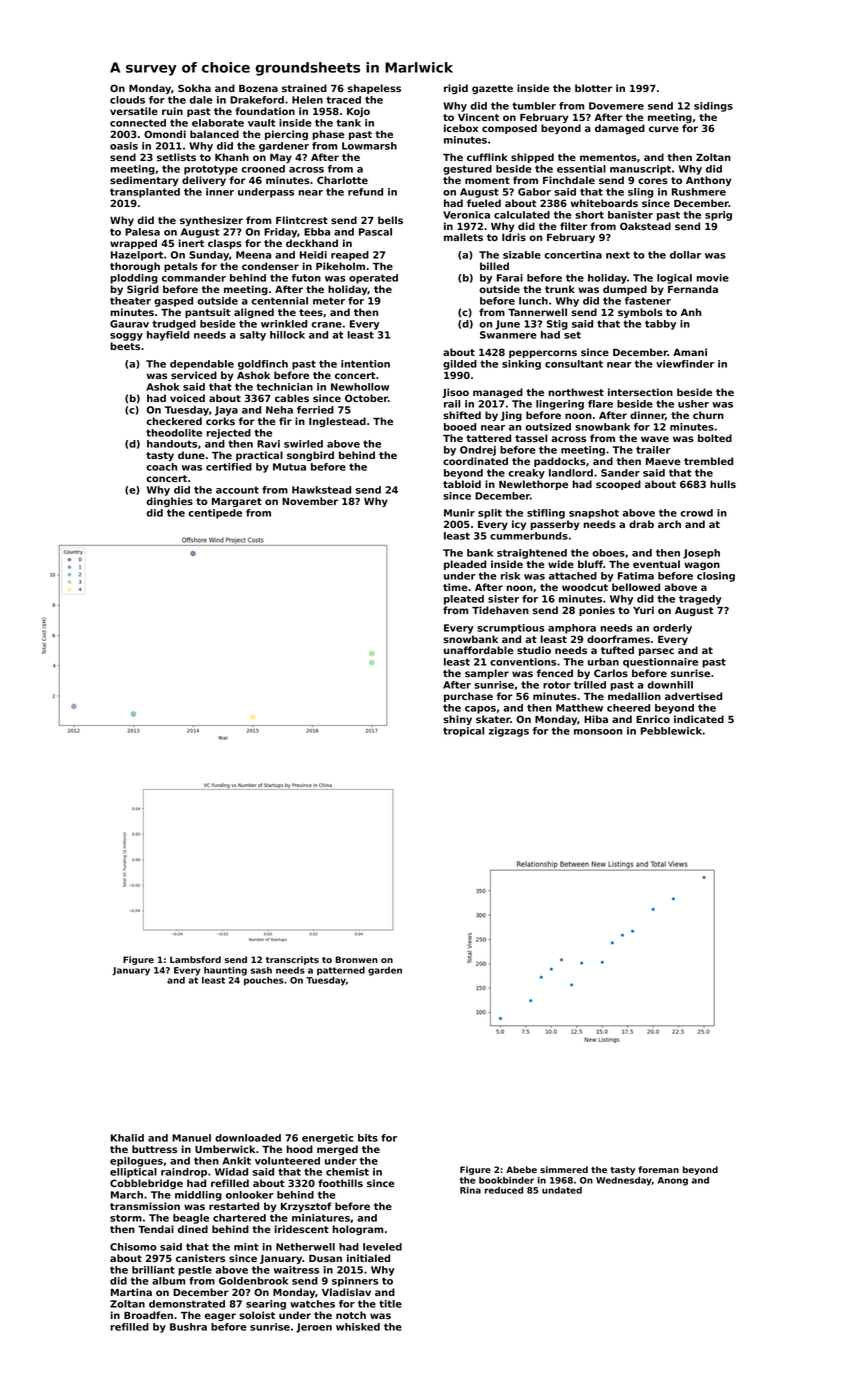 The width and height of the screenshot is (849, 1400). What do you see at coordinates (258, 88) in the screenshot?
I see `Bozena` at bounding box center [258, 88].
